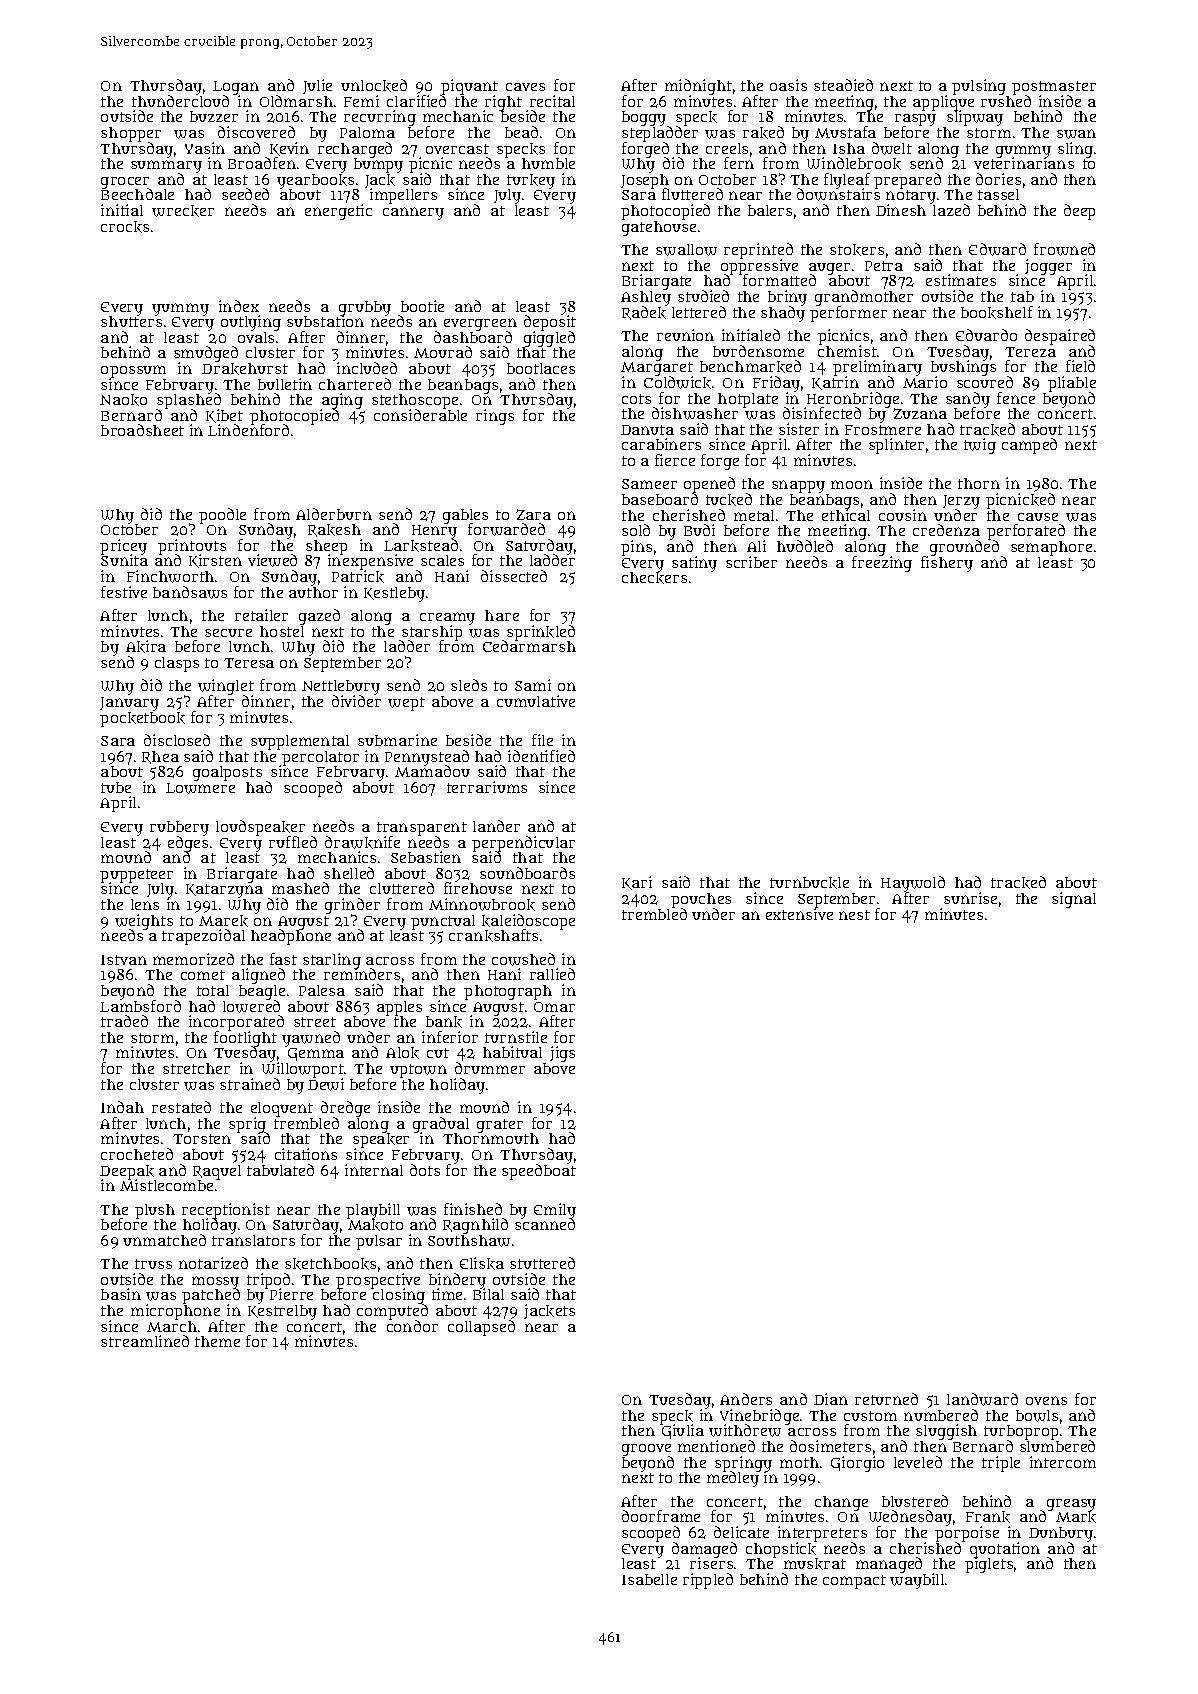 The height and width of the screenshot is (1694, 1198). Describe the element at coordinates (701, 900) in the screenshot. I see `pouches` at that location.
